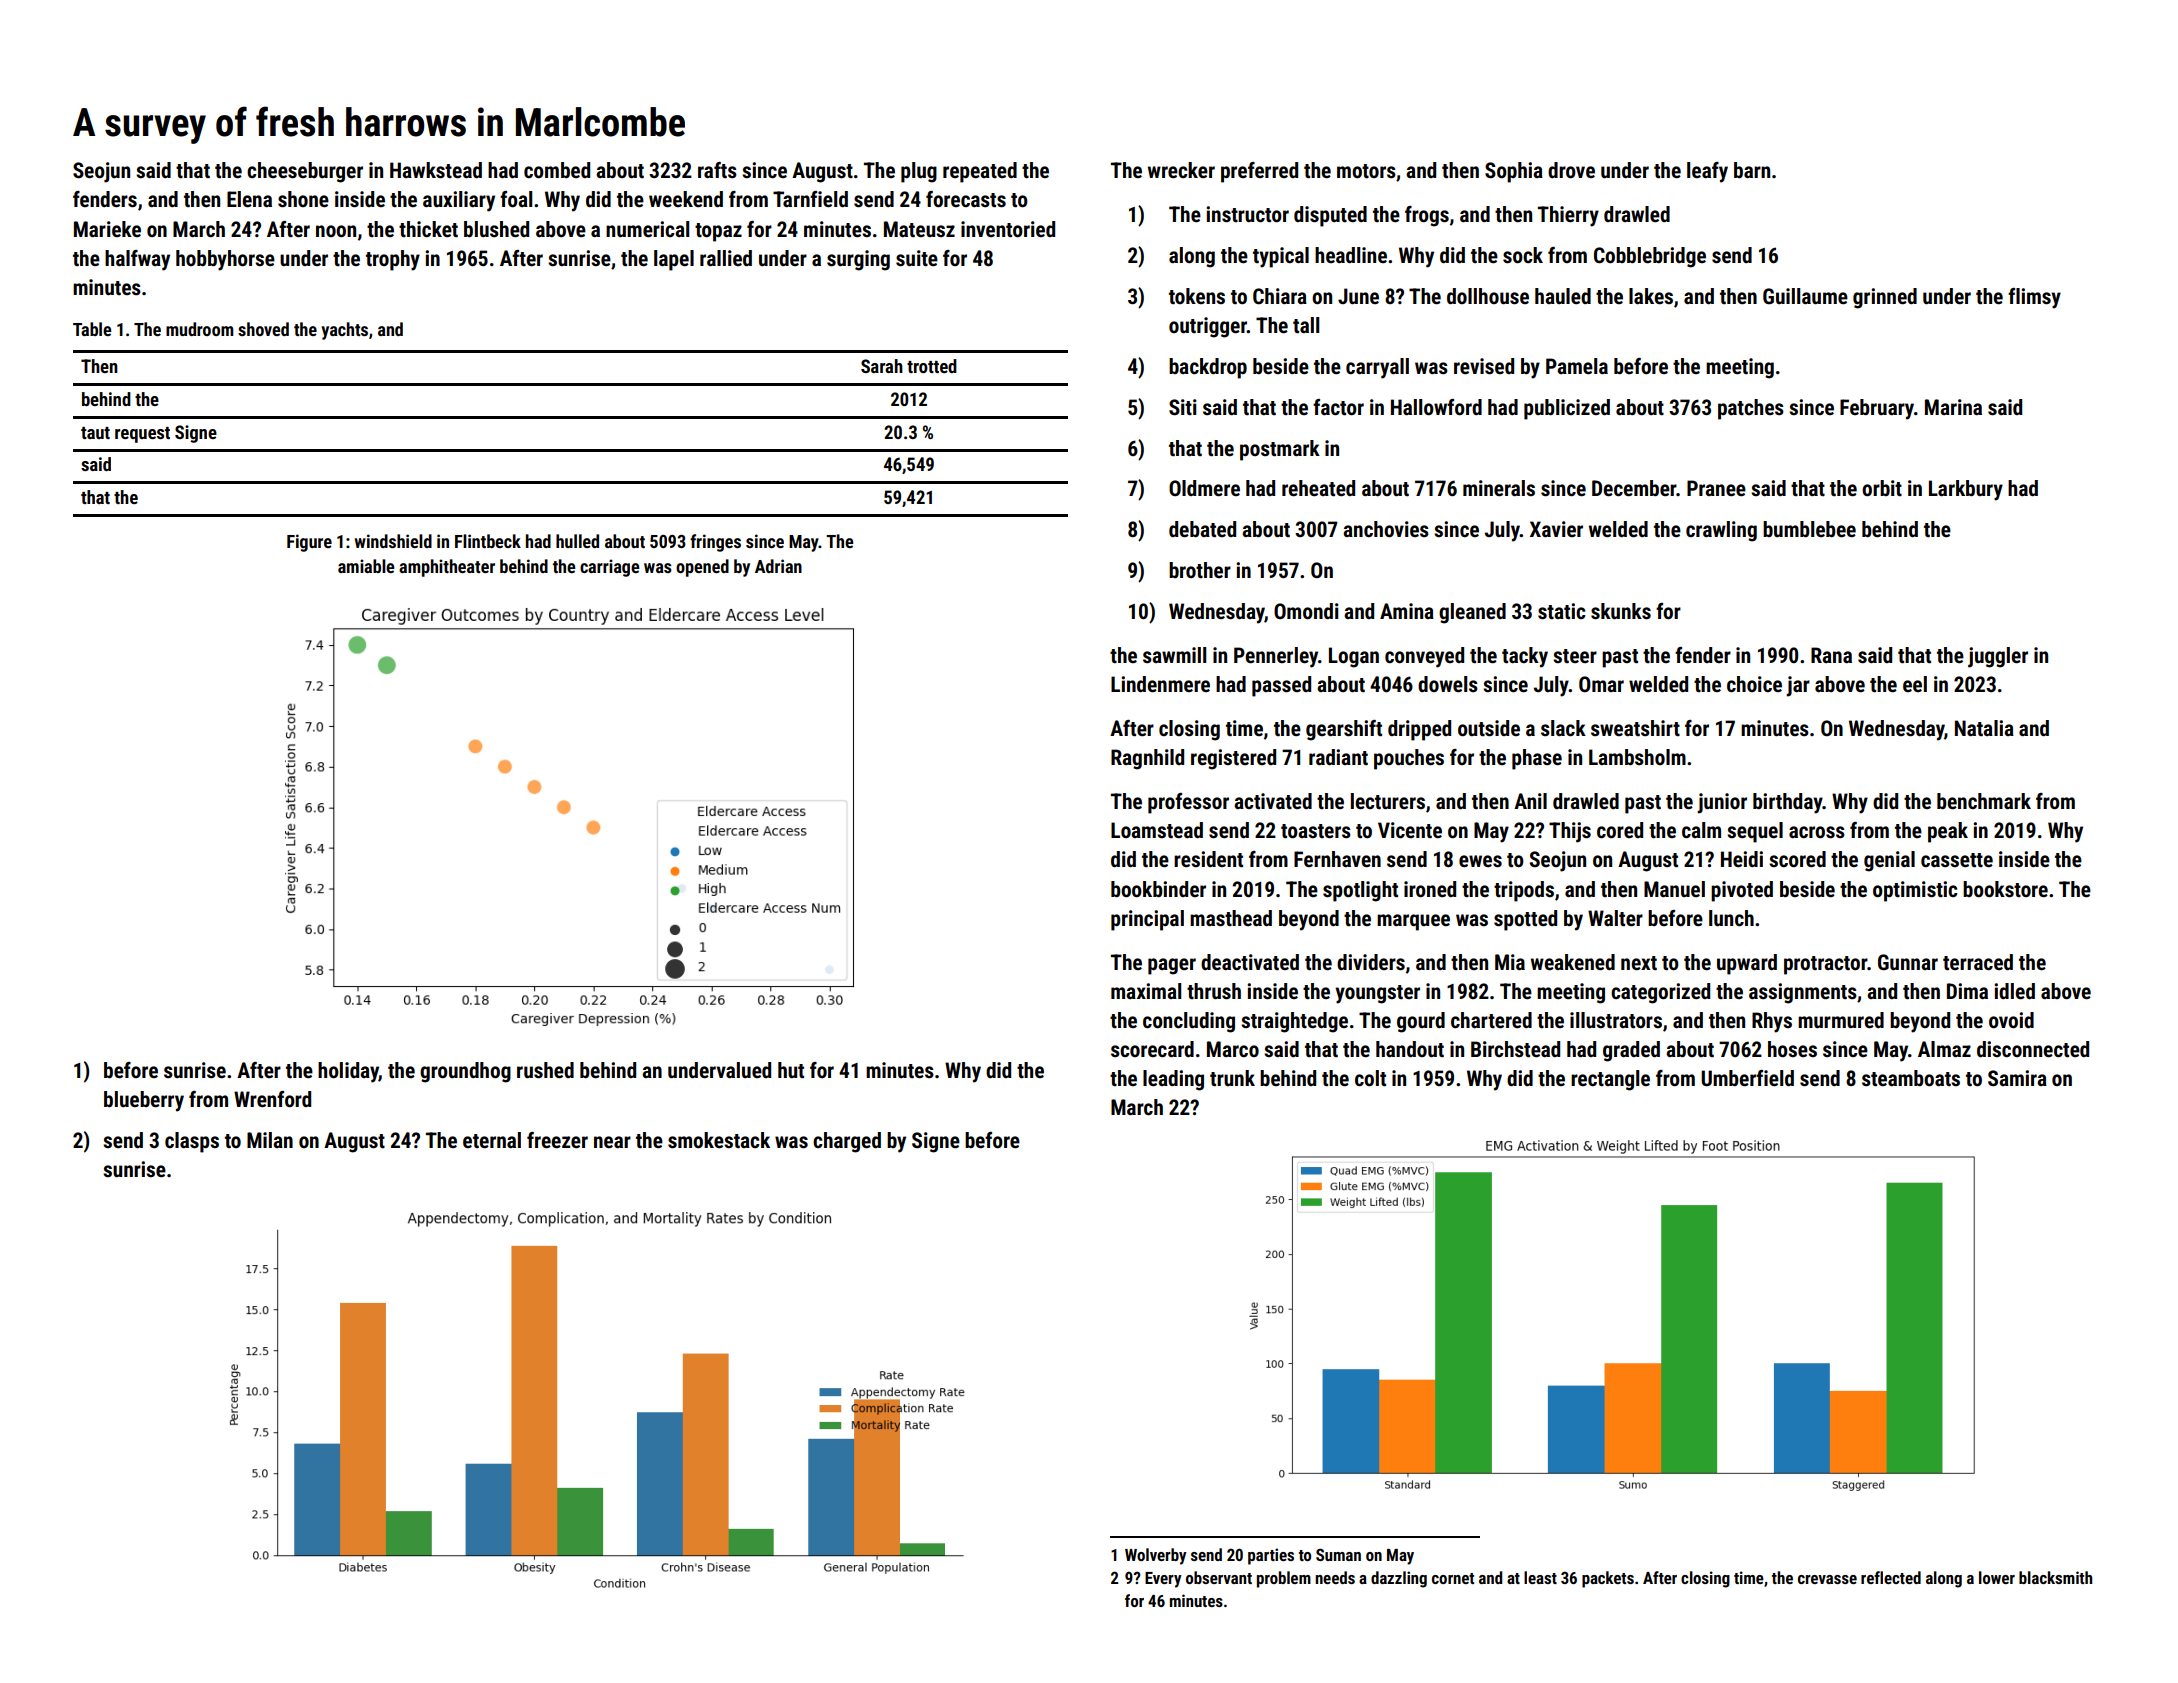 Image resolution: width=2178 pixels, height=1683 pixels. Describe the element at coordinates (1294, 1022) in the screenshot. I see `straightedge` at that location.
